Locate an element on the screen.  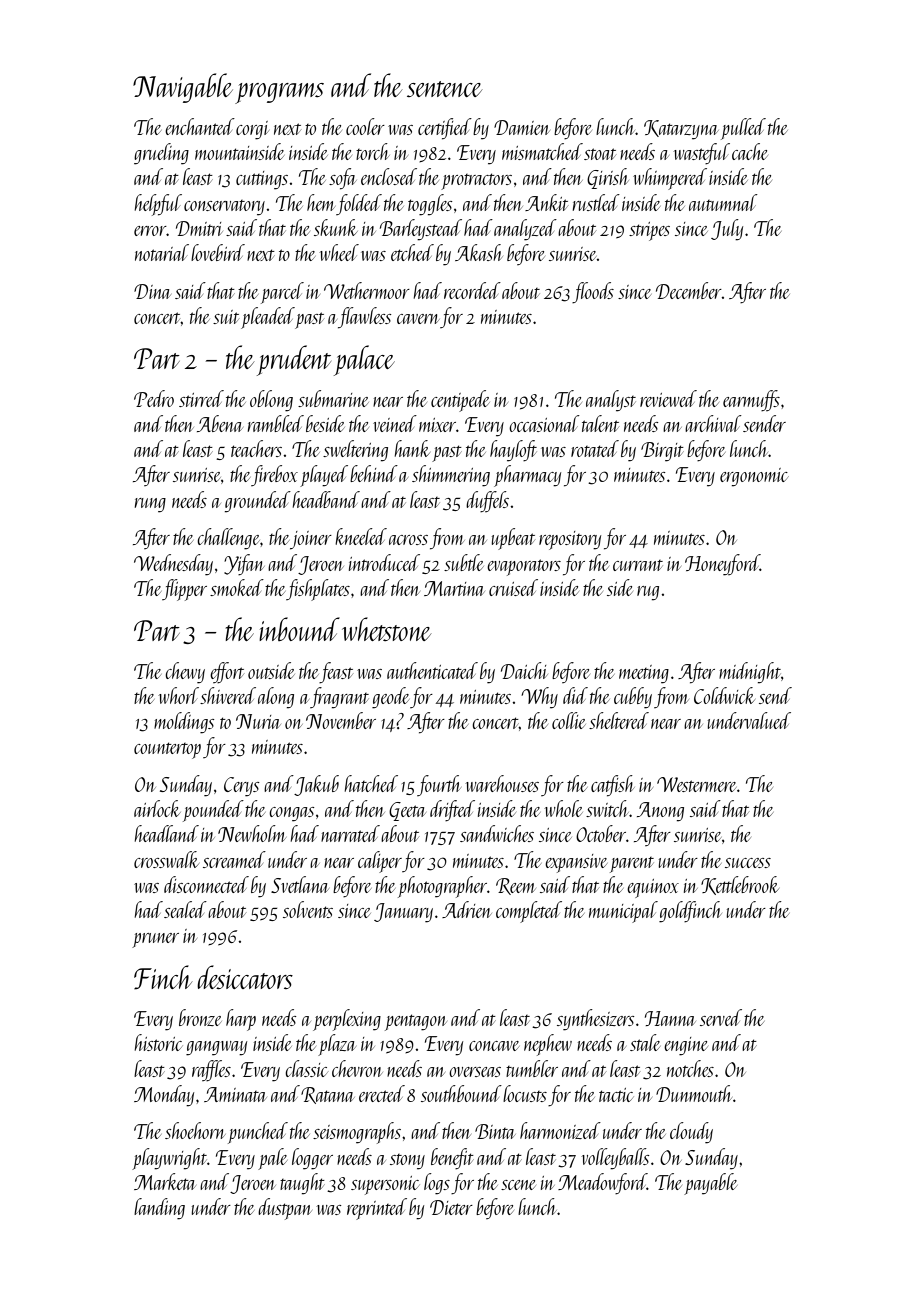
Navigable is located at coordinates (183, 88).
